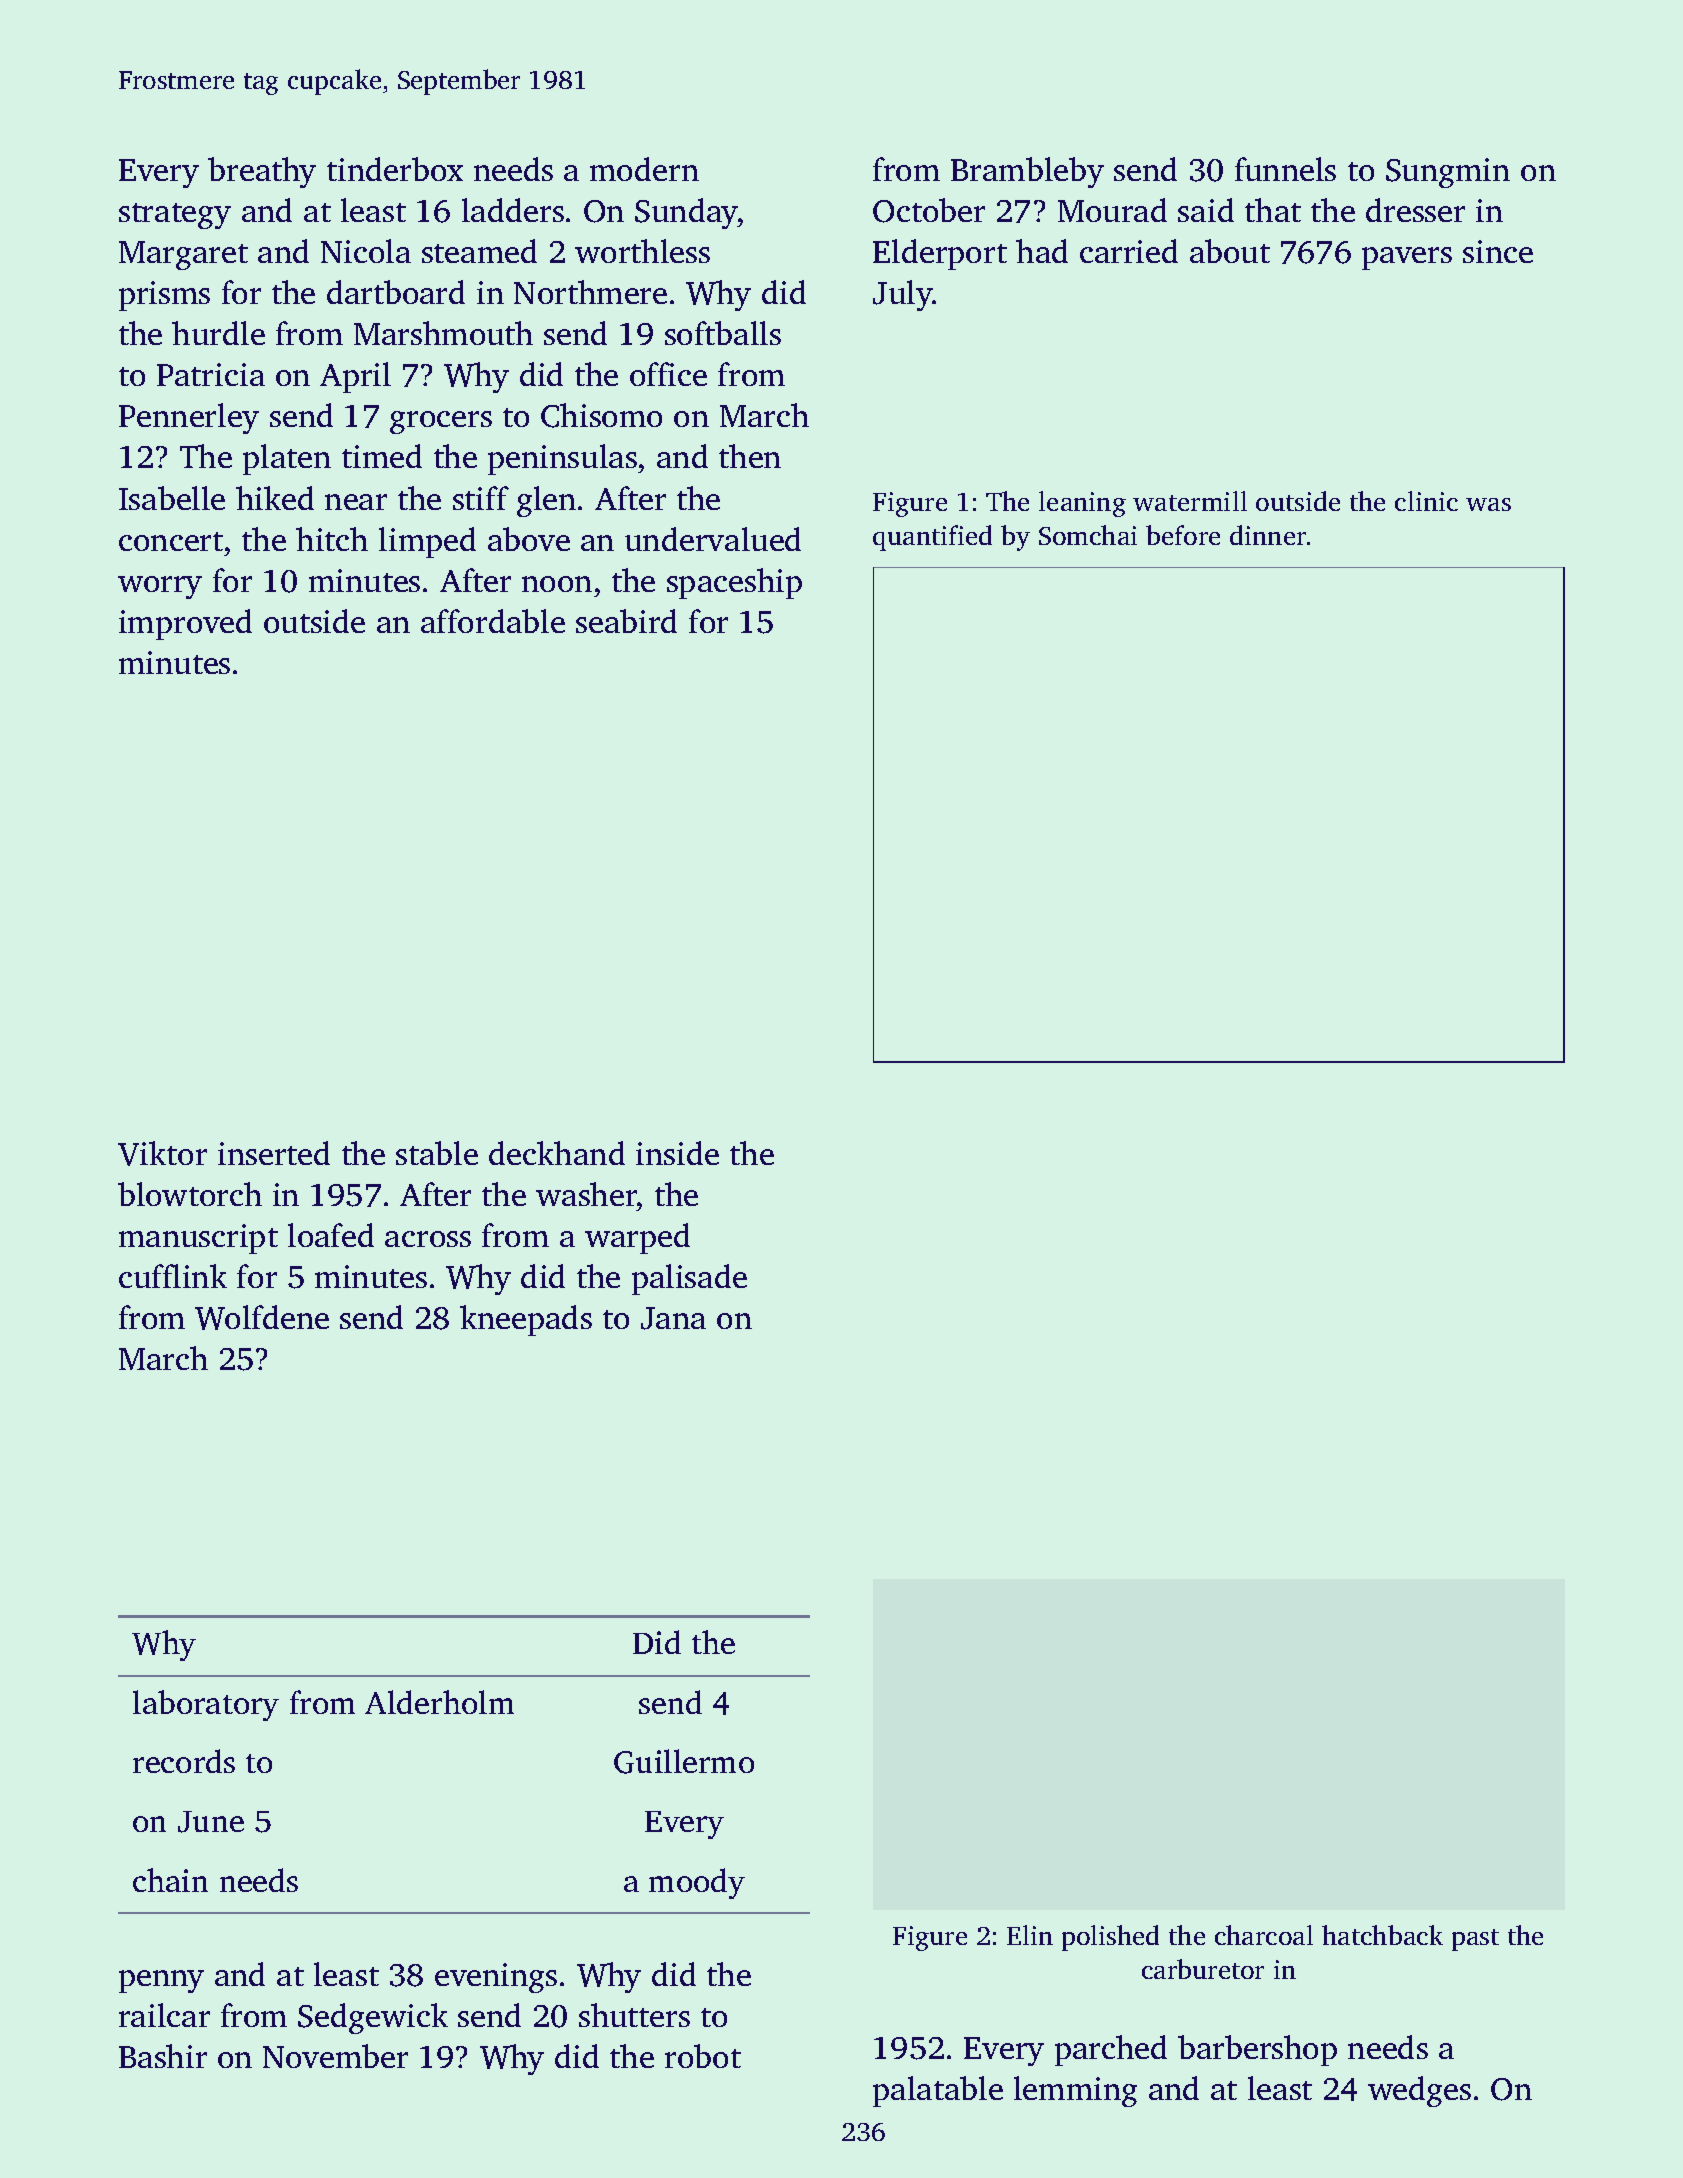 This image has width=1683, height=2178. What do you see at coordinates (164, 2015) in the image?
I see `railcar` at bounding box center [164, 2015].
